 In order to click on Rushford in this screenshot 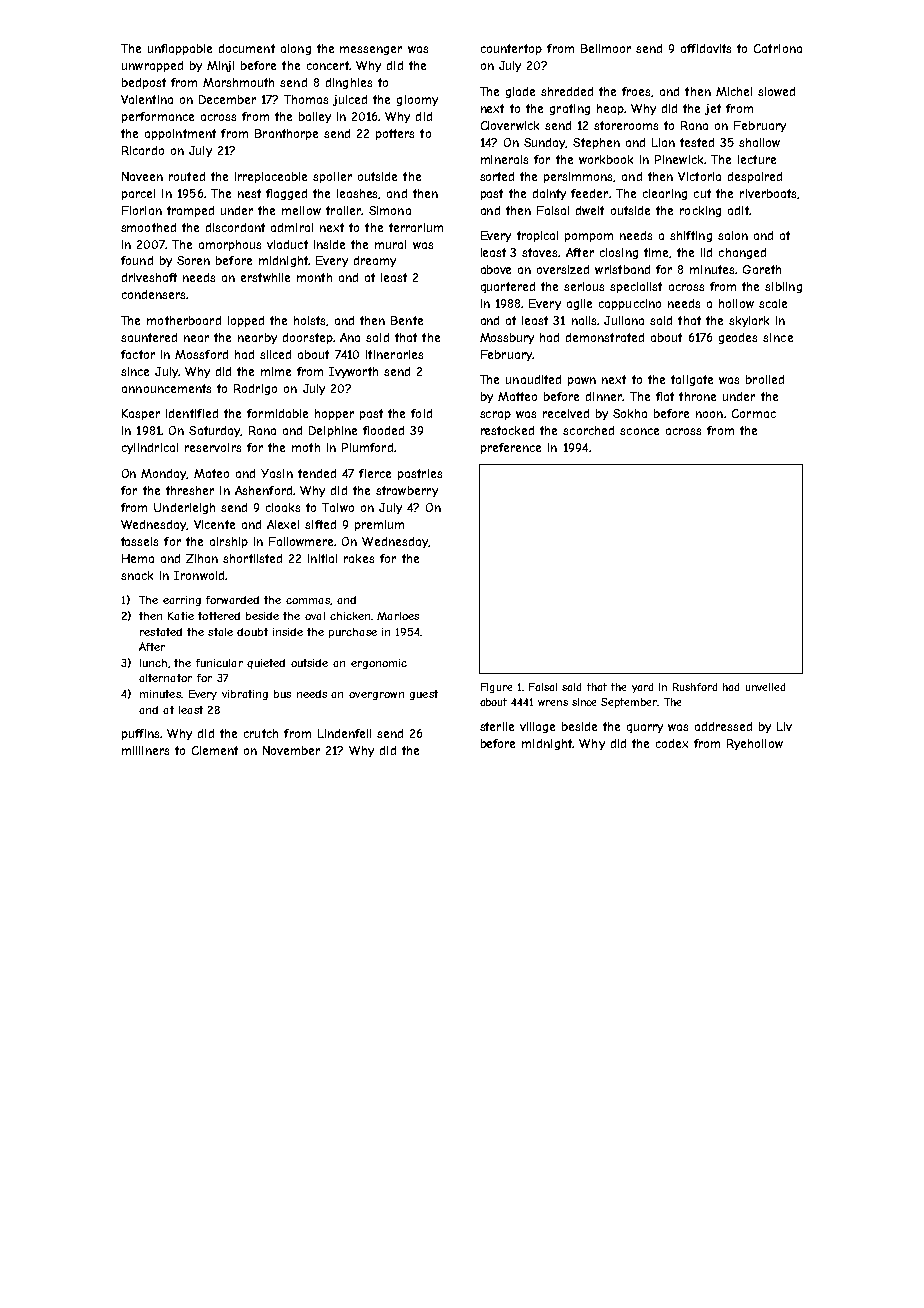, I will do `click(695, 687)`.
